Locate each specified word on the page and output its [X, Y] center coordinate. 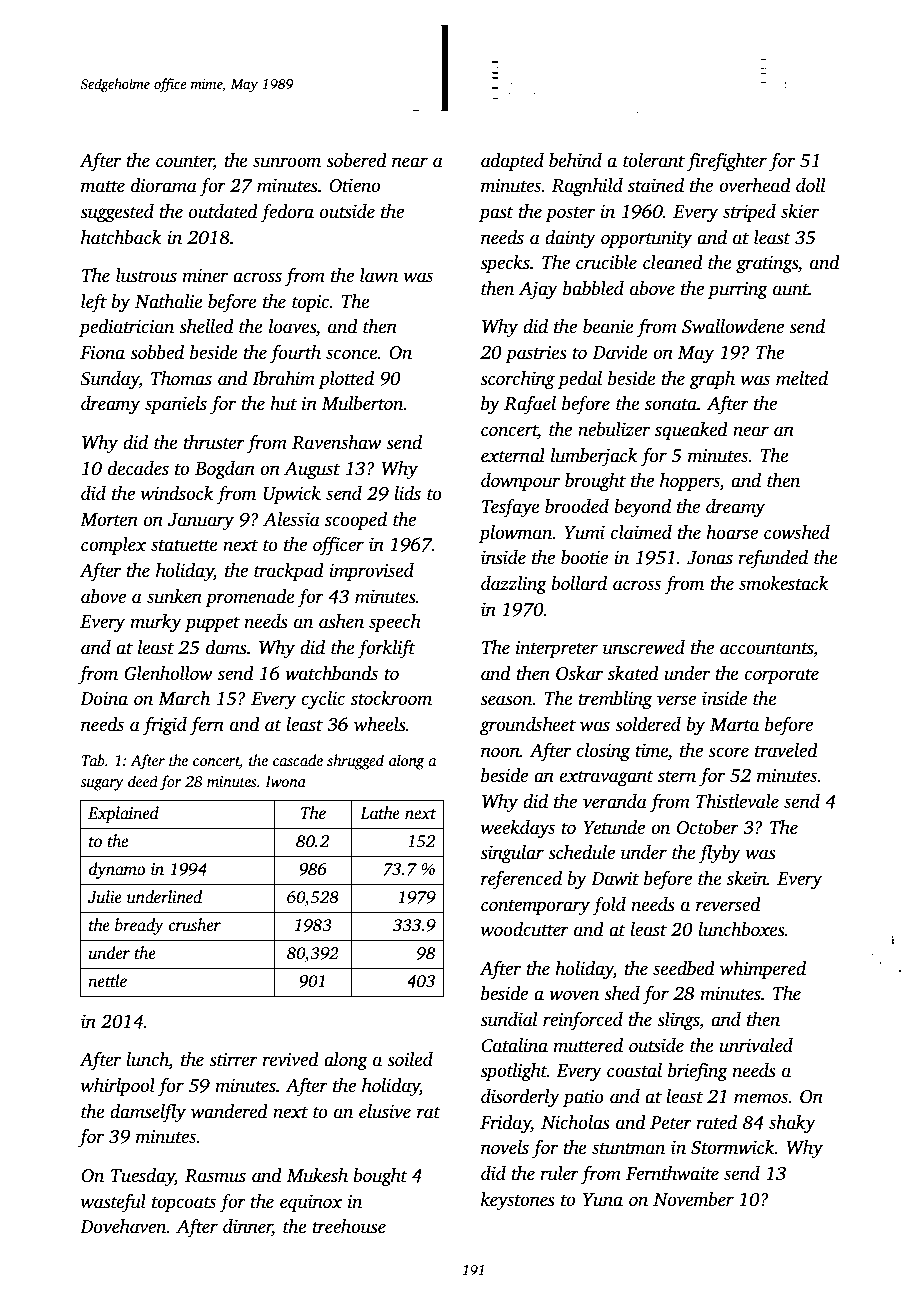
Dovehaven [123, 1226]
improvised [371, 572]
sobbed [157, 352]
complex [114, 546]
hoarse [732, 532]
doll [811, 185]
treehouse [349, 1226]
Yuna [603, 1200]
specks [505, 264]
